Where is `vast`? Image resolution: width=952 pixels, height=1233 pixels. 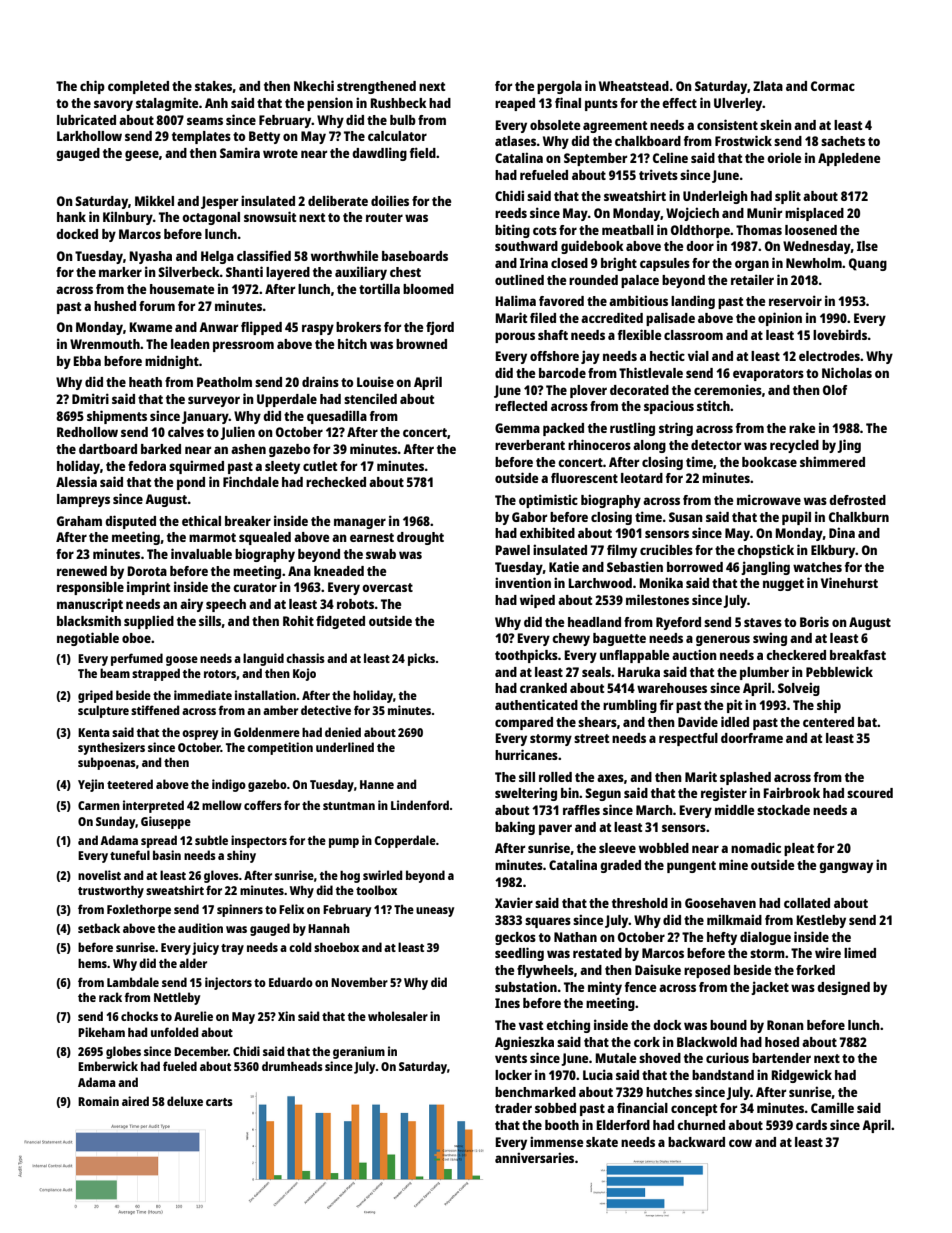 vast is located at coordinates (531, 1025).
